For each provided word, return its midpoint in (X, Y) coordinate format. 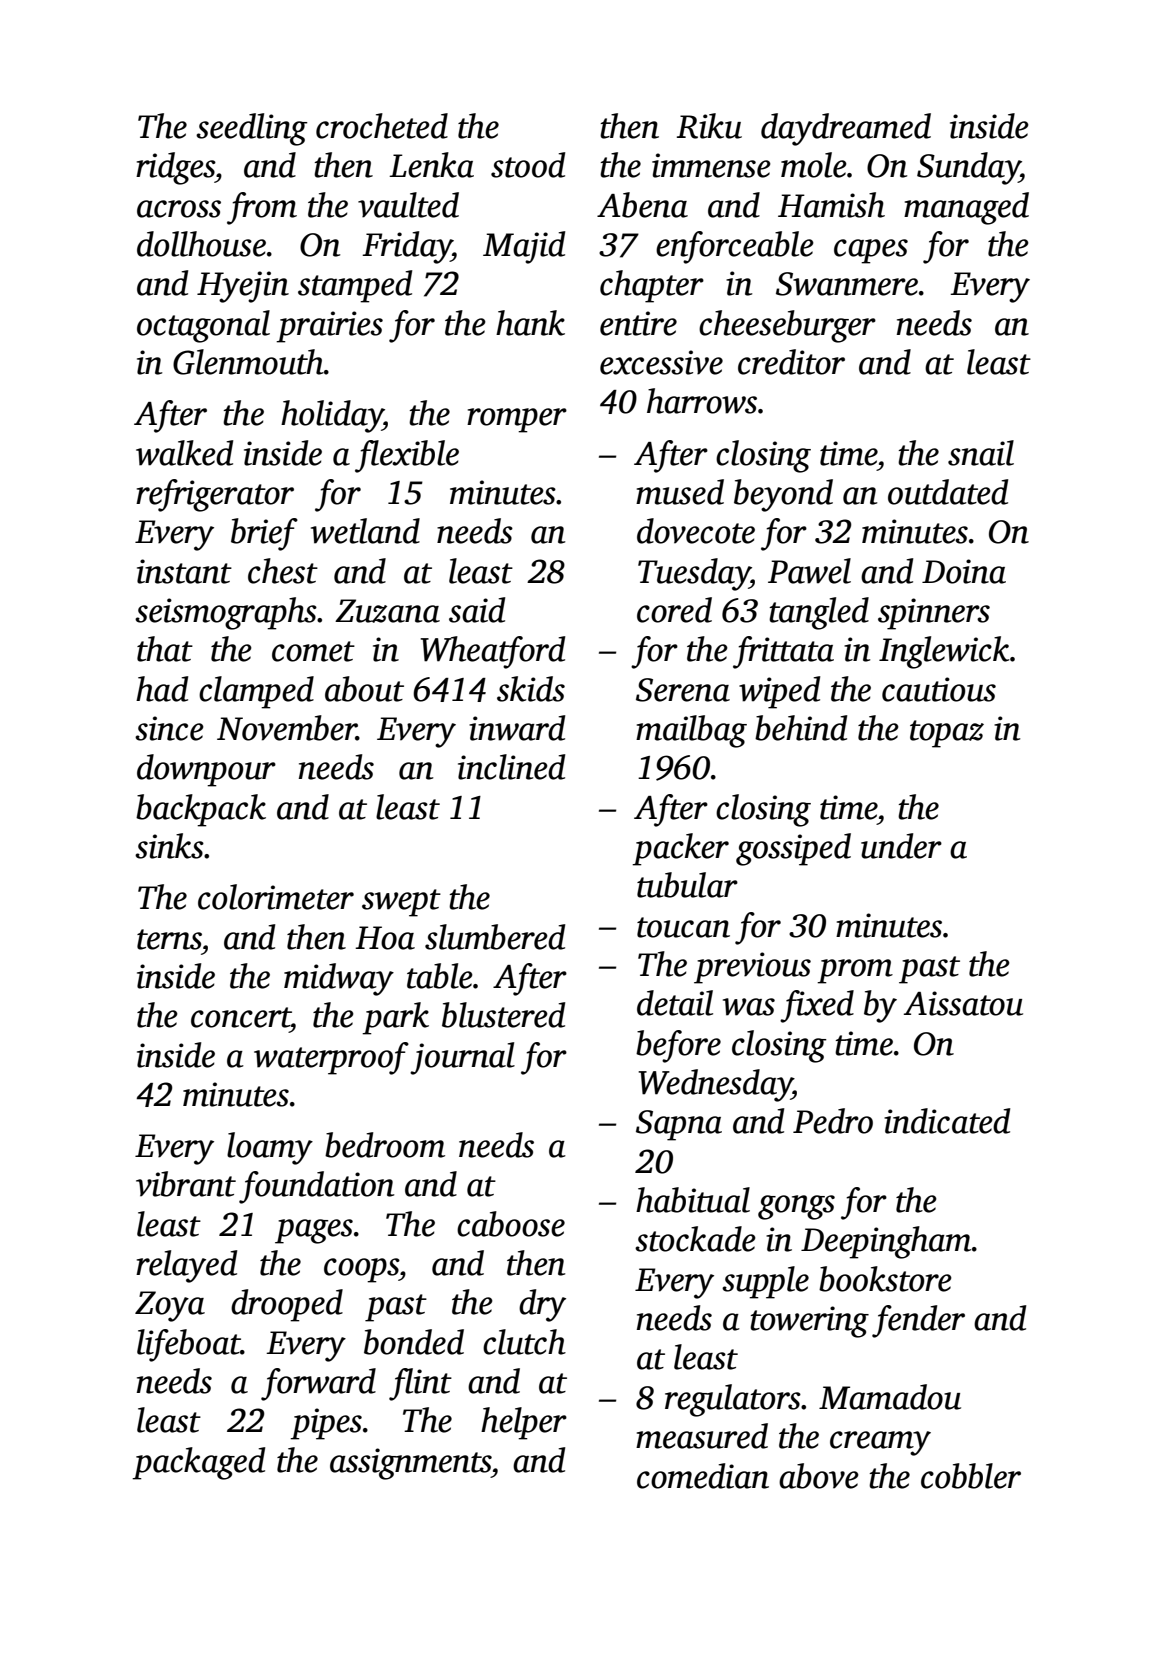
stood (528, 165)
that (165, 649)
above (819, 1476)
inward (517, 728)
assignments (410, 1464)
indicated (947, 1121)
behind (801, 728)
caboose (511, 1224)
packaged (198, 1463)
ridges (175, 168)
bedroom (385, 1145)
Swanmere (847, 284)
